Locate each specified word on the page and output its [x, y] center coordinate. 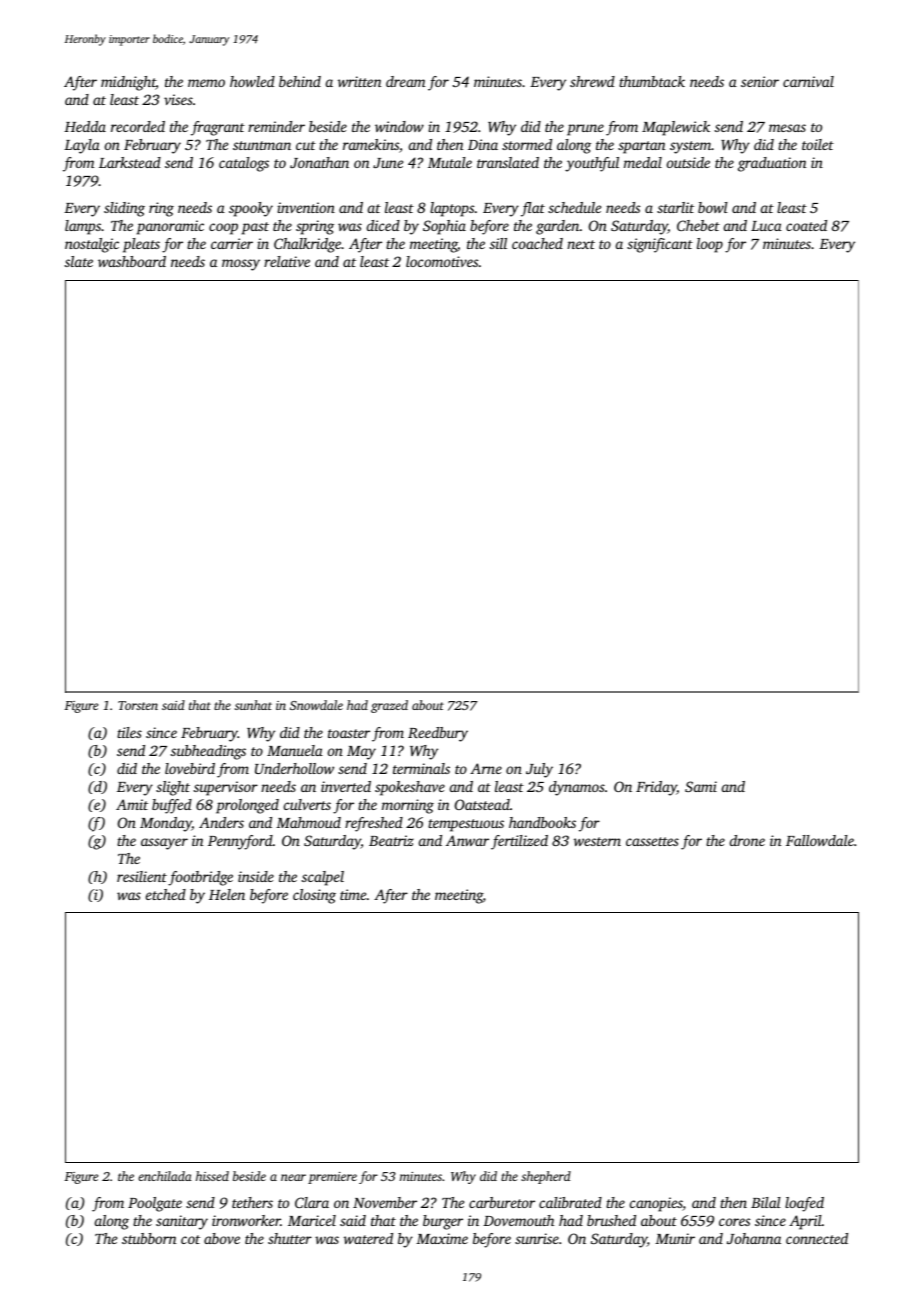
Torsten [138, 705]
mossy [241, 265]
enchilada [165, 1176]
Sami [701, 786]
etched [166, 894]
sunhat [253, 705]
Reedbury [438, 734]
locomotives [442, 261]
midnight [128, 83]
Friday [656, 788]
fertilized [519, 842]
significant [660, 245]
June [388, 163]
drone [747, 840]
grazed [389, 706]
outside [688, 162]
